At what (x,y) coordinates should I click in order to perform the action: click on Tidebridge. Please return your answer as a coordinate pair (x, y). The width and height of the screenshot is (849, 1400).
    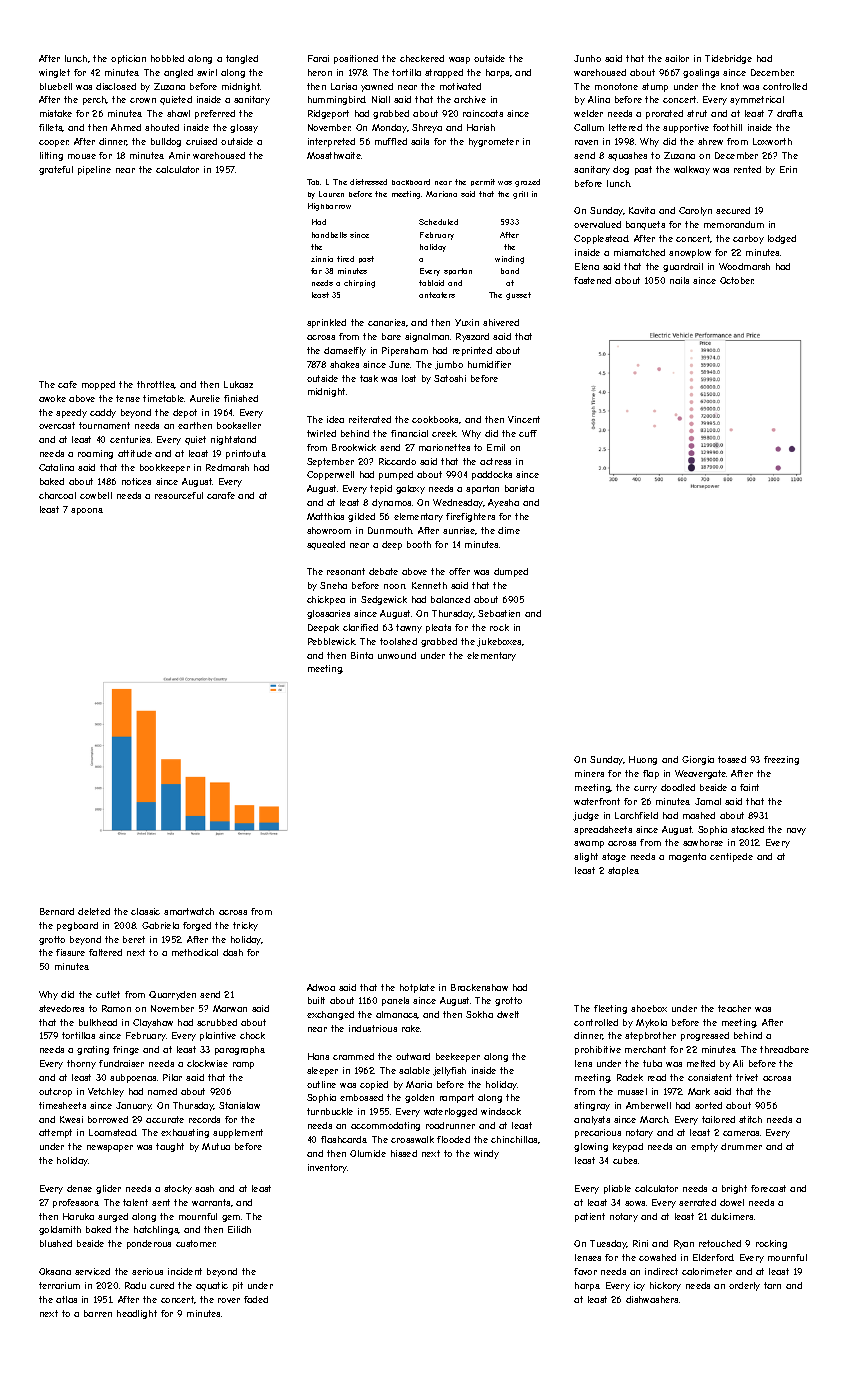
    Looking at the image, I should click on (728, 59).
